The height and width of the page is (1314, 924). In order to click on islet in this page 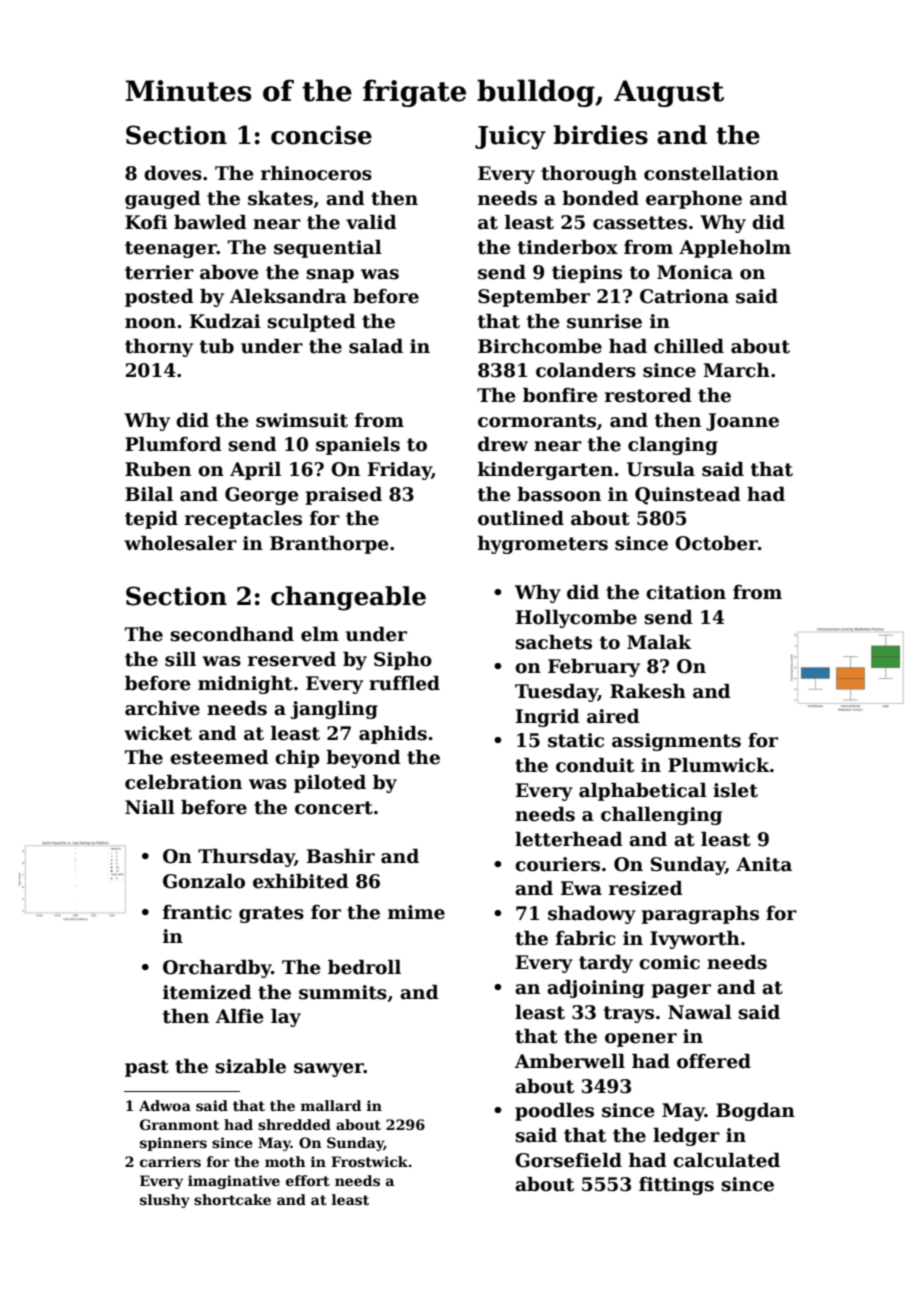, I will do `click(735, 790)`.
